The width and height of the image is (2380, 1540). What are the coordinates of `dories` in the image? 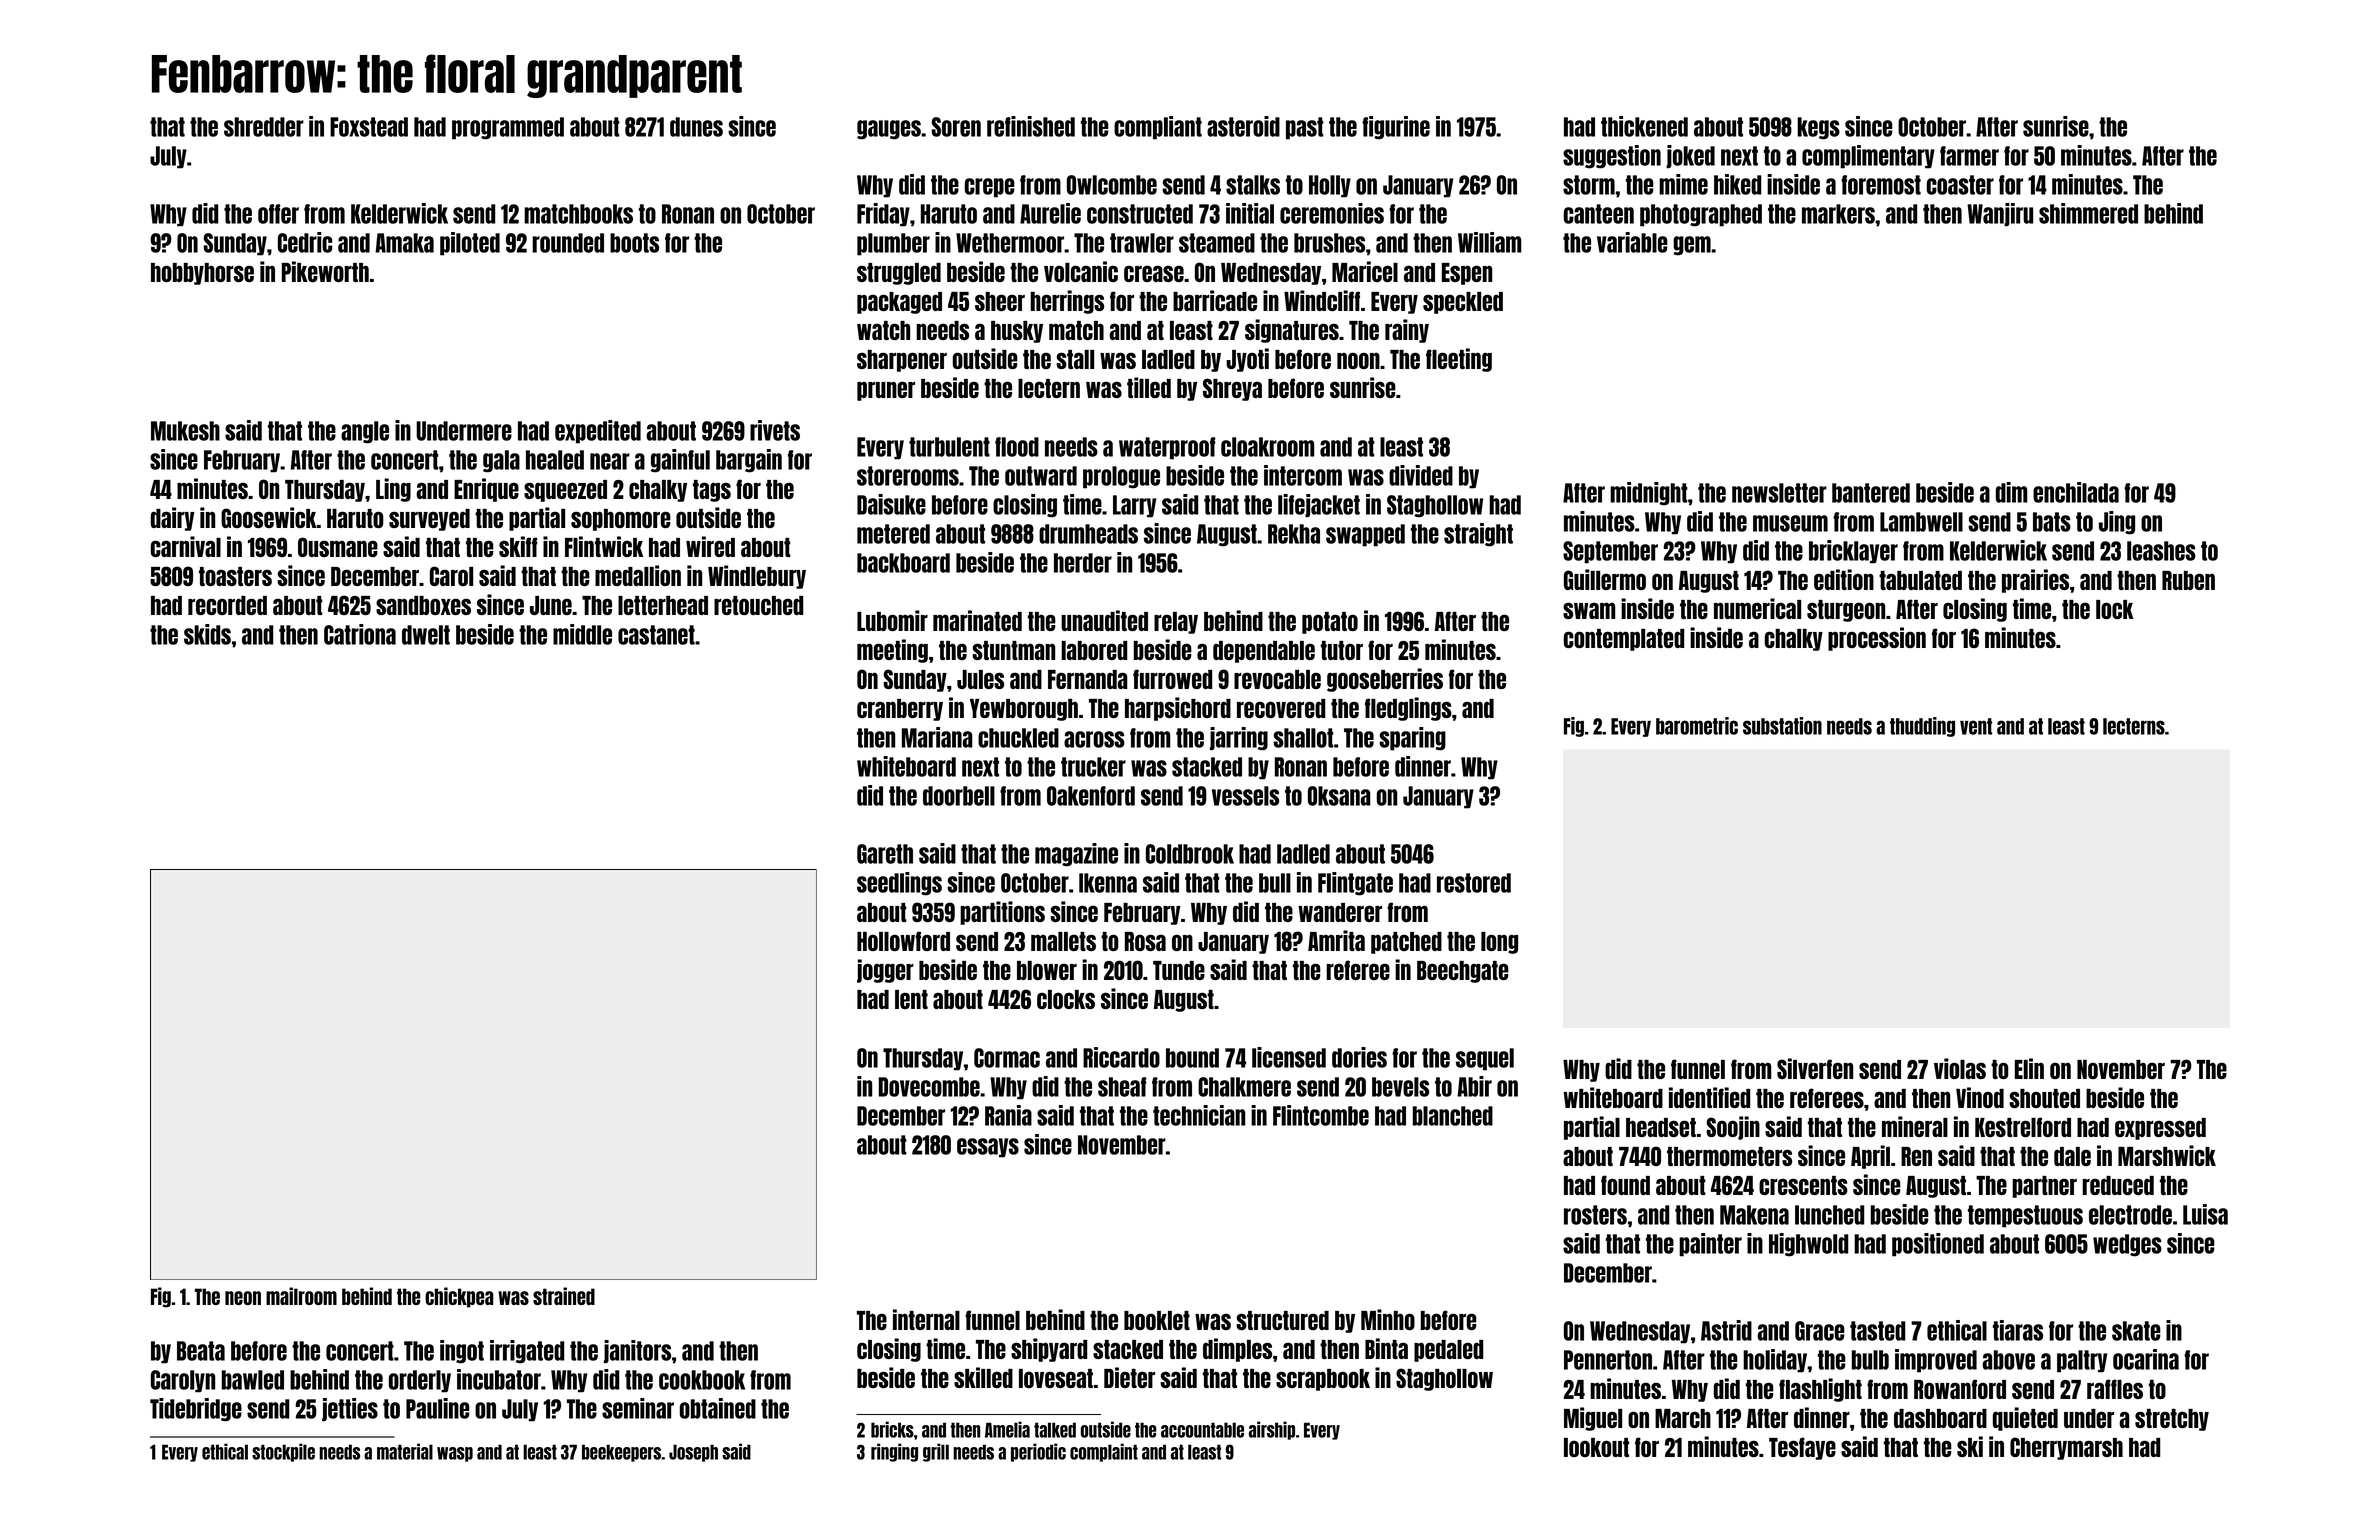 It's located at (1359, 1057).
